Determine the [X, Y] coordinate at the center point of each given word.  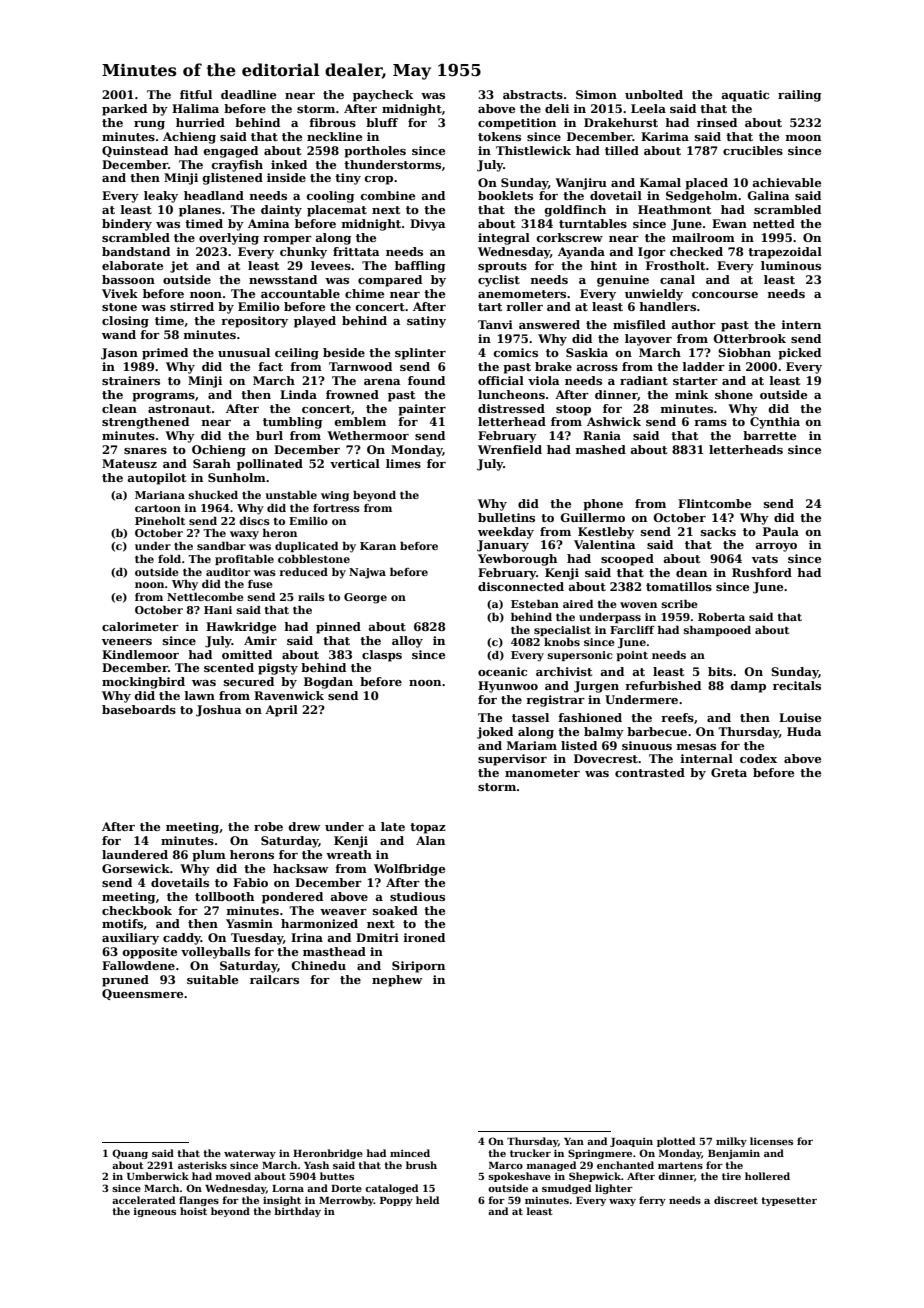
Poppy [396, 1201]
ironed [424, 937]
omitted [247, 654]
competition [517, 124]
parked [124, 110]
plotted [676, 1142]
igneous [155, 1212]
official [501, 380]
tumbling [292, 423]
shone [734, 394]
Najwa [367, 573]
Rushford [762, 572]
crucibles [753, 150]
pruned [125, 981]
